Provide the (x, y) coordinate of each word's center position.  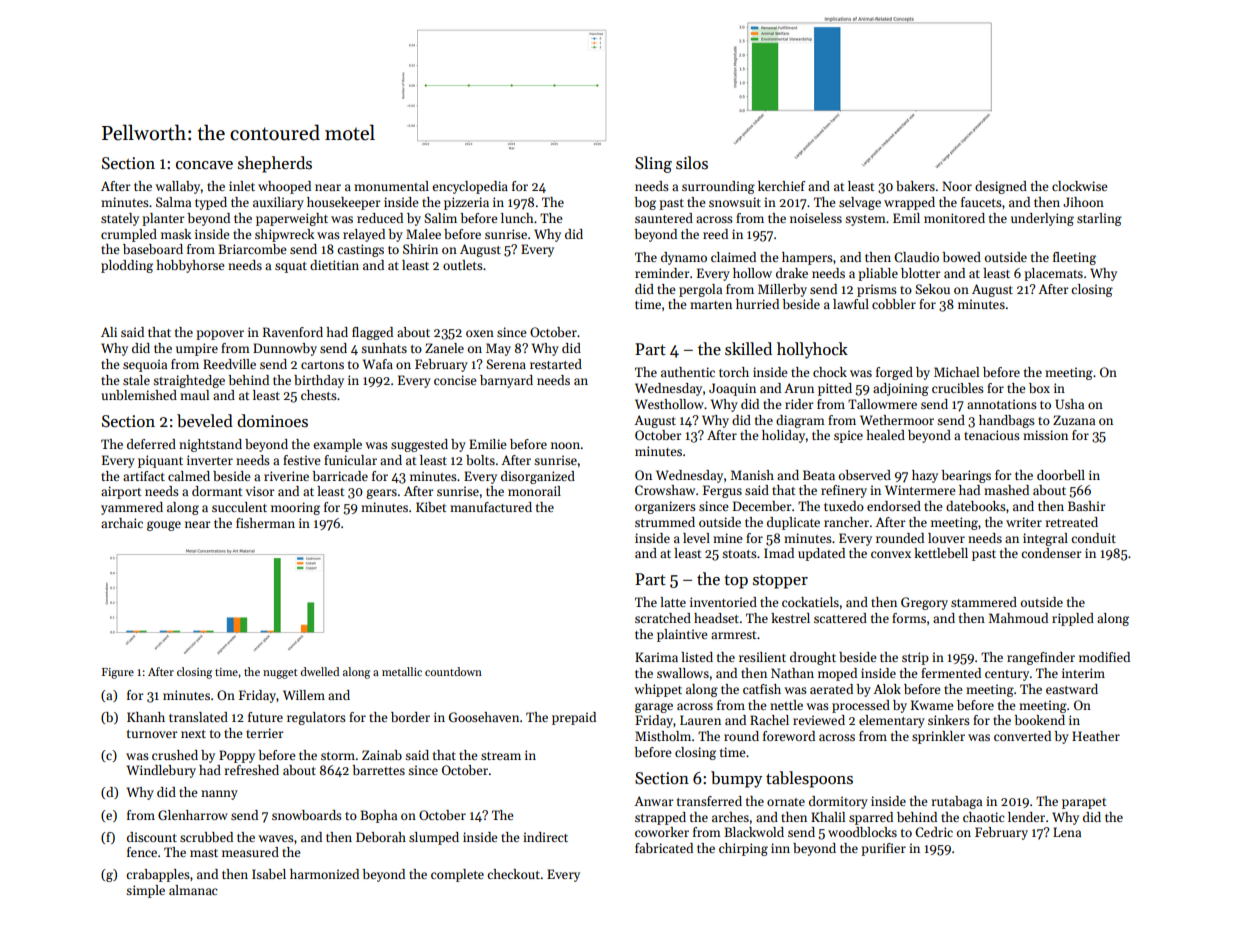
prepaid (574, 718)
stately (120, 219)
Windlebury (161, 771)
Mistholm (663, 736)
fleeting (1074, 258)
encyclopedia (470, 187)
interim (1083, 673)
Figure (118, 673)
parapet (1084, 803)
